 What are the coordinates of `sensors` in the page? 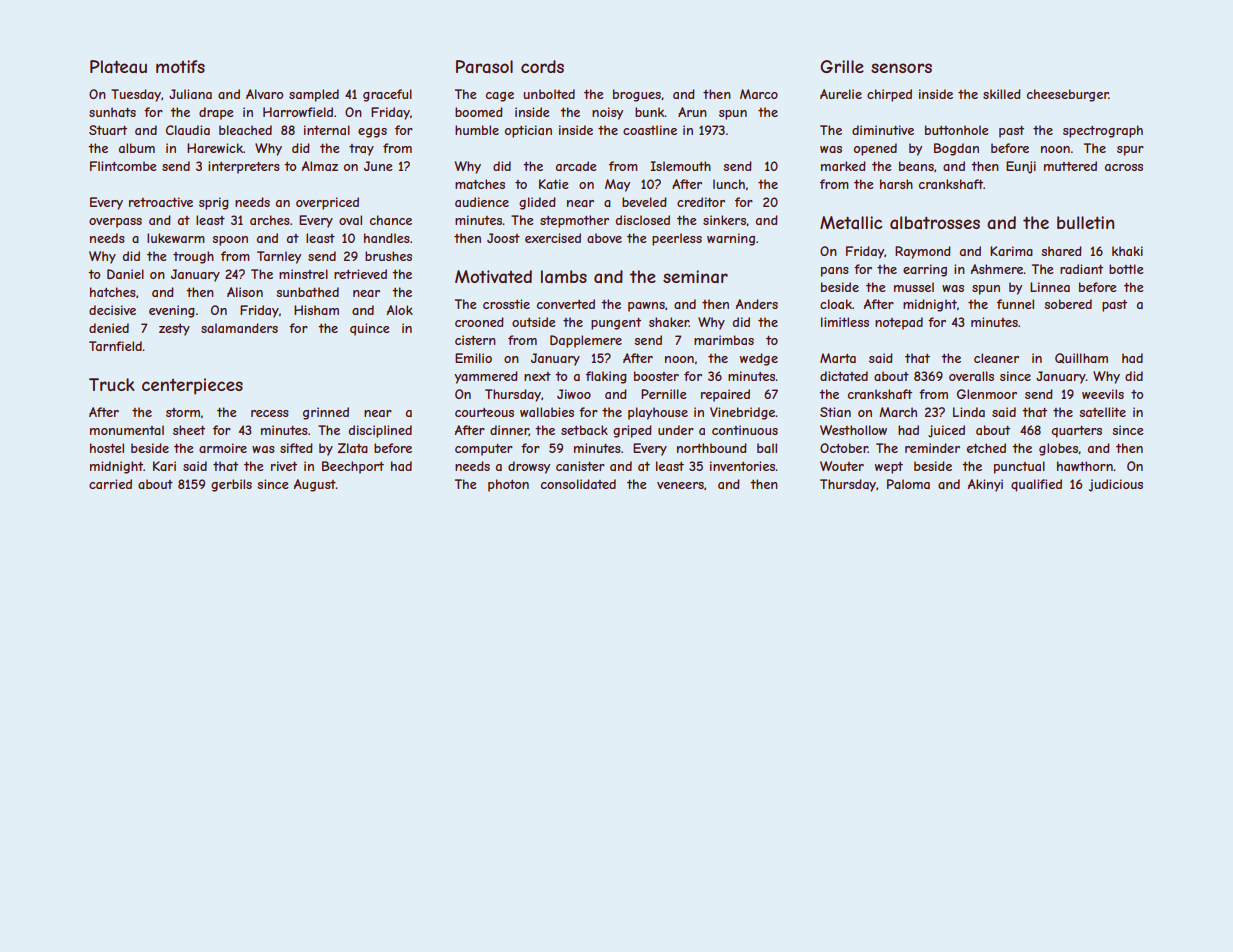 It's located at (901, 68).
